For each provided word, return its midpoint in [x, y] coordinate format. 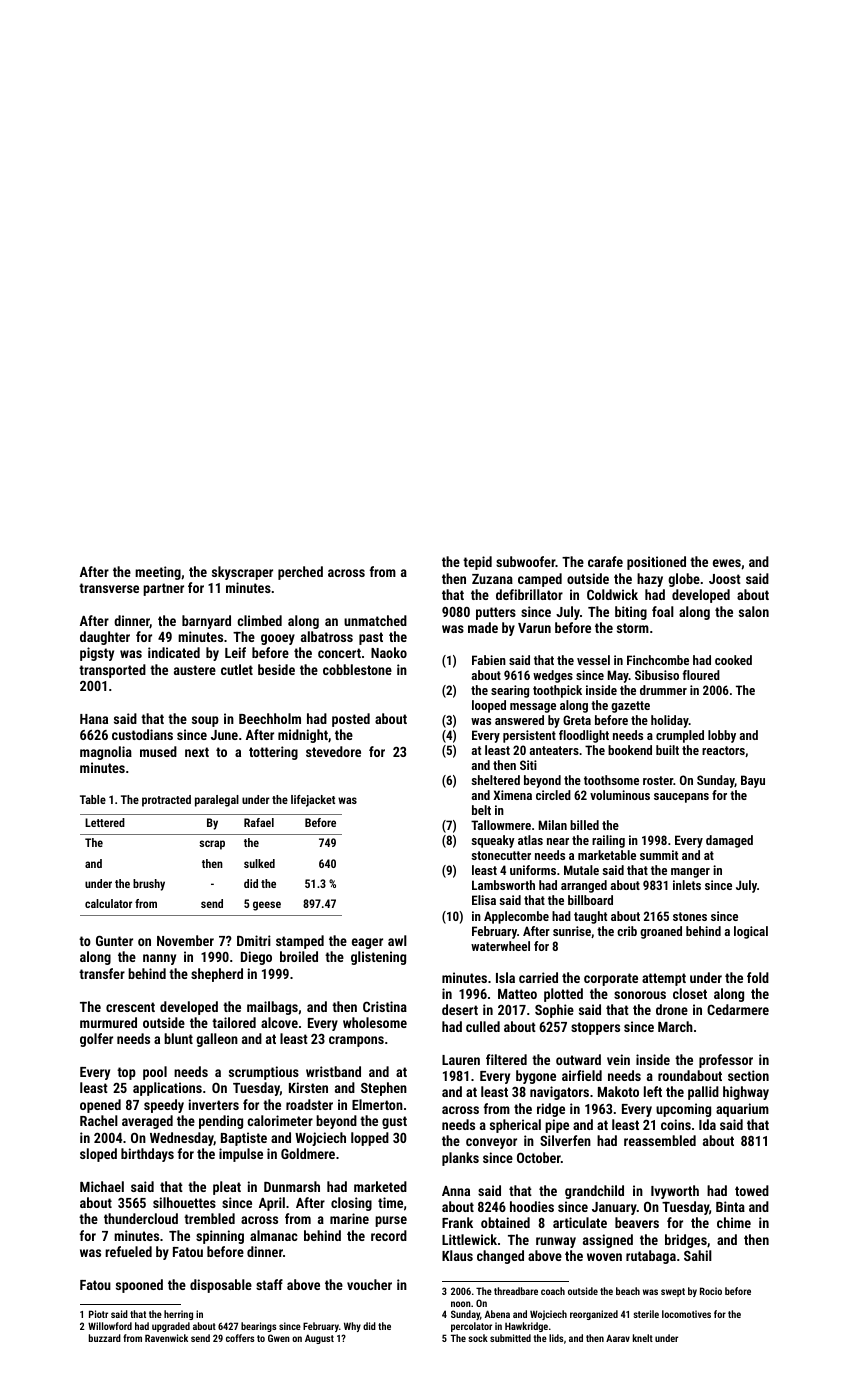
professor [726, 1061]
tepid [477, 563]
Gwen [279, 1338]
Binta [730, 1206]
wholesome [375, 1022]
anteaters [554, 750]
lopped [370, 1139]
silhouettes [184, 1202]
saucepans [681, 798]
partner [163, 589]
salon [754, 611]
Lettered [105, 822]
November [185, 940]
